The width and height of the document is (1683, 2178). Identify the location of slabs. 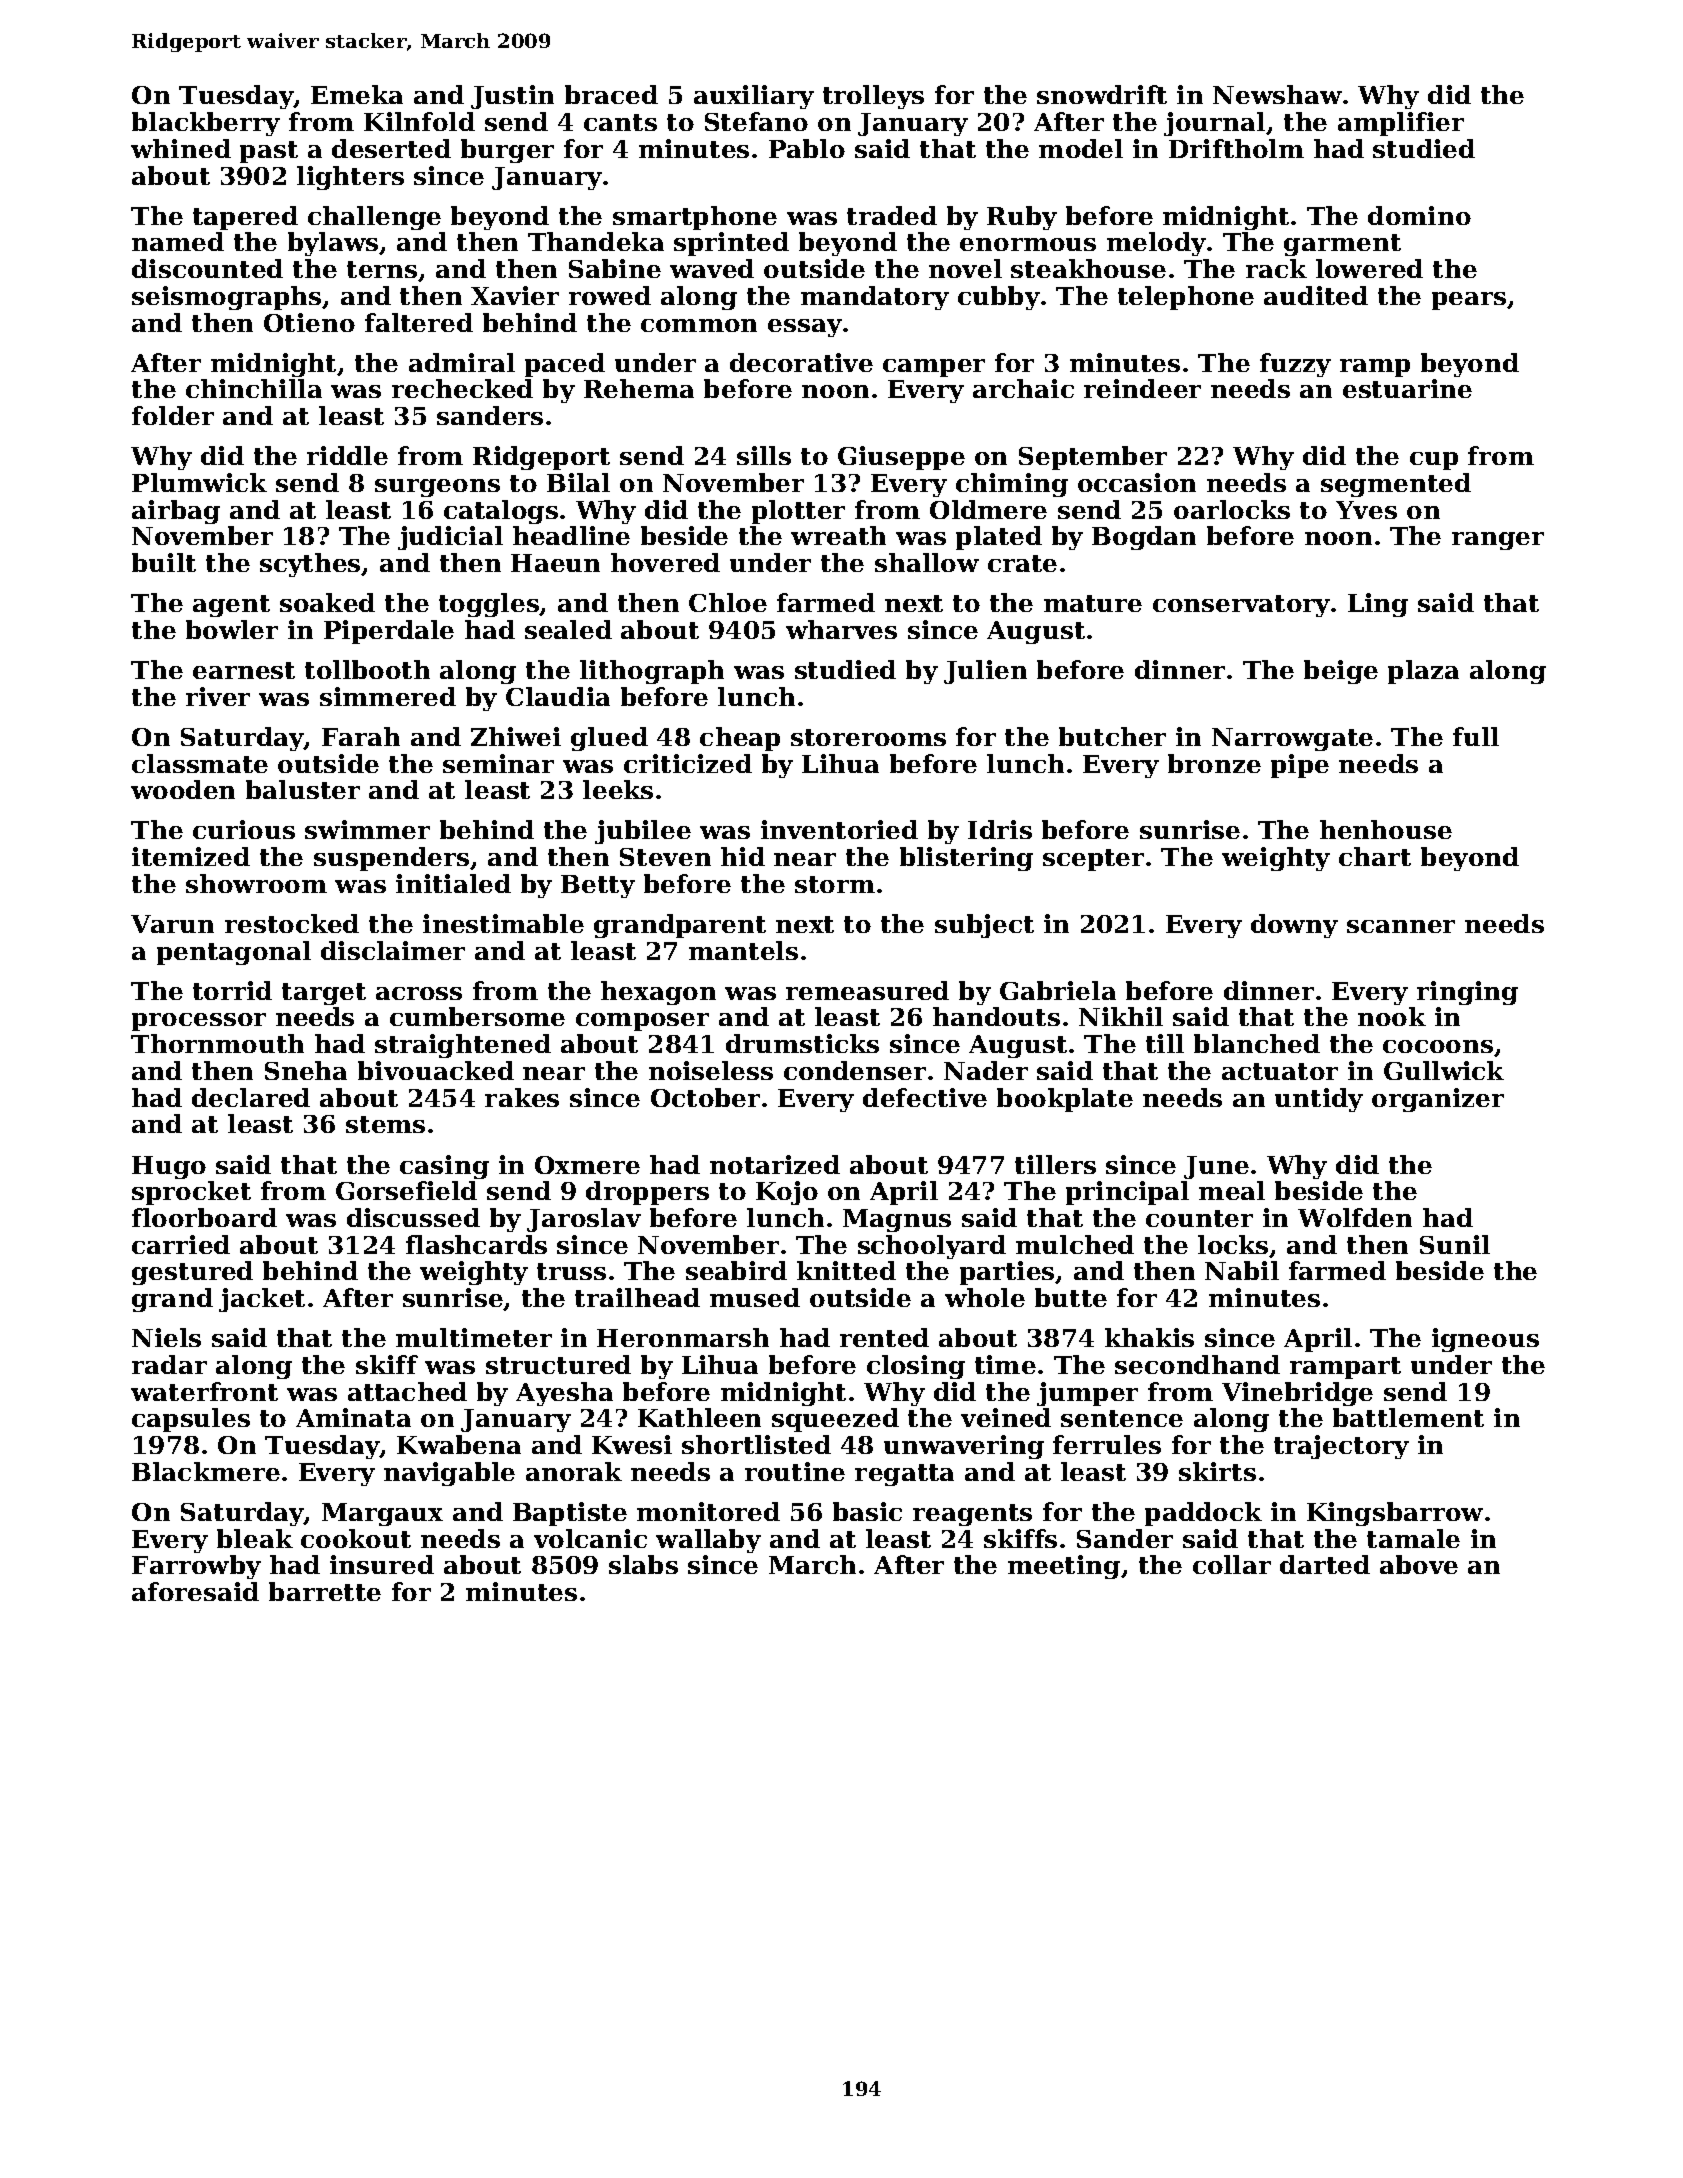
(643, 1564).
